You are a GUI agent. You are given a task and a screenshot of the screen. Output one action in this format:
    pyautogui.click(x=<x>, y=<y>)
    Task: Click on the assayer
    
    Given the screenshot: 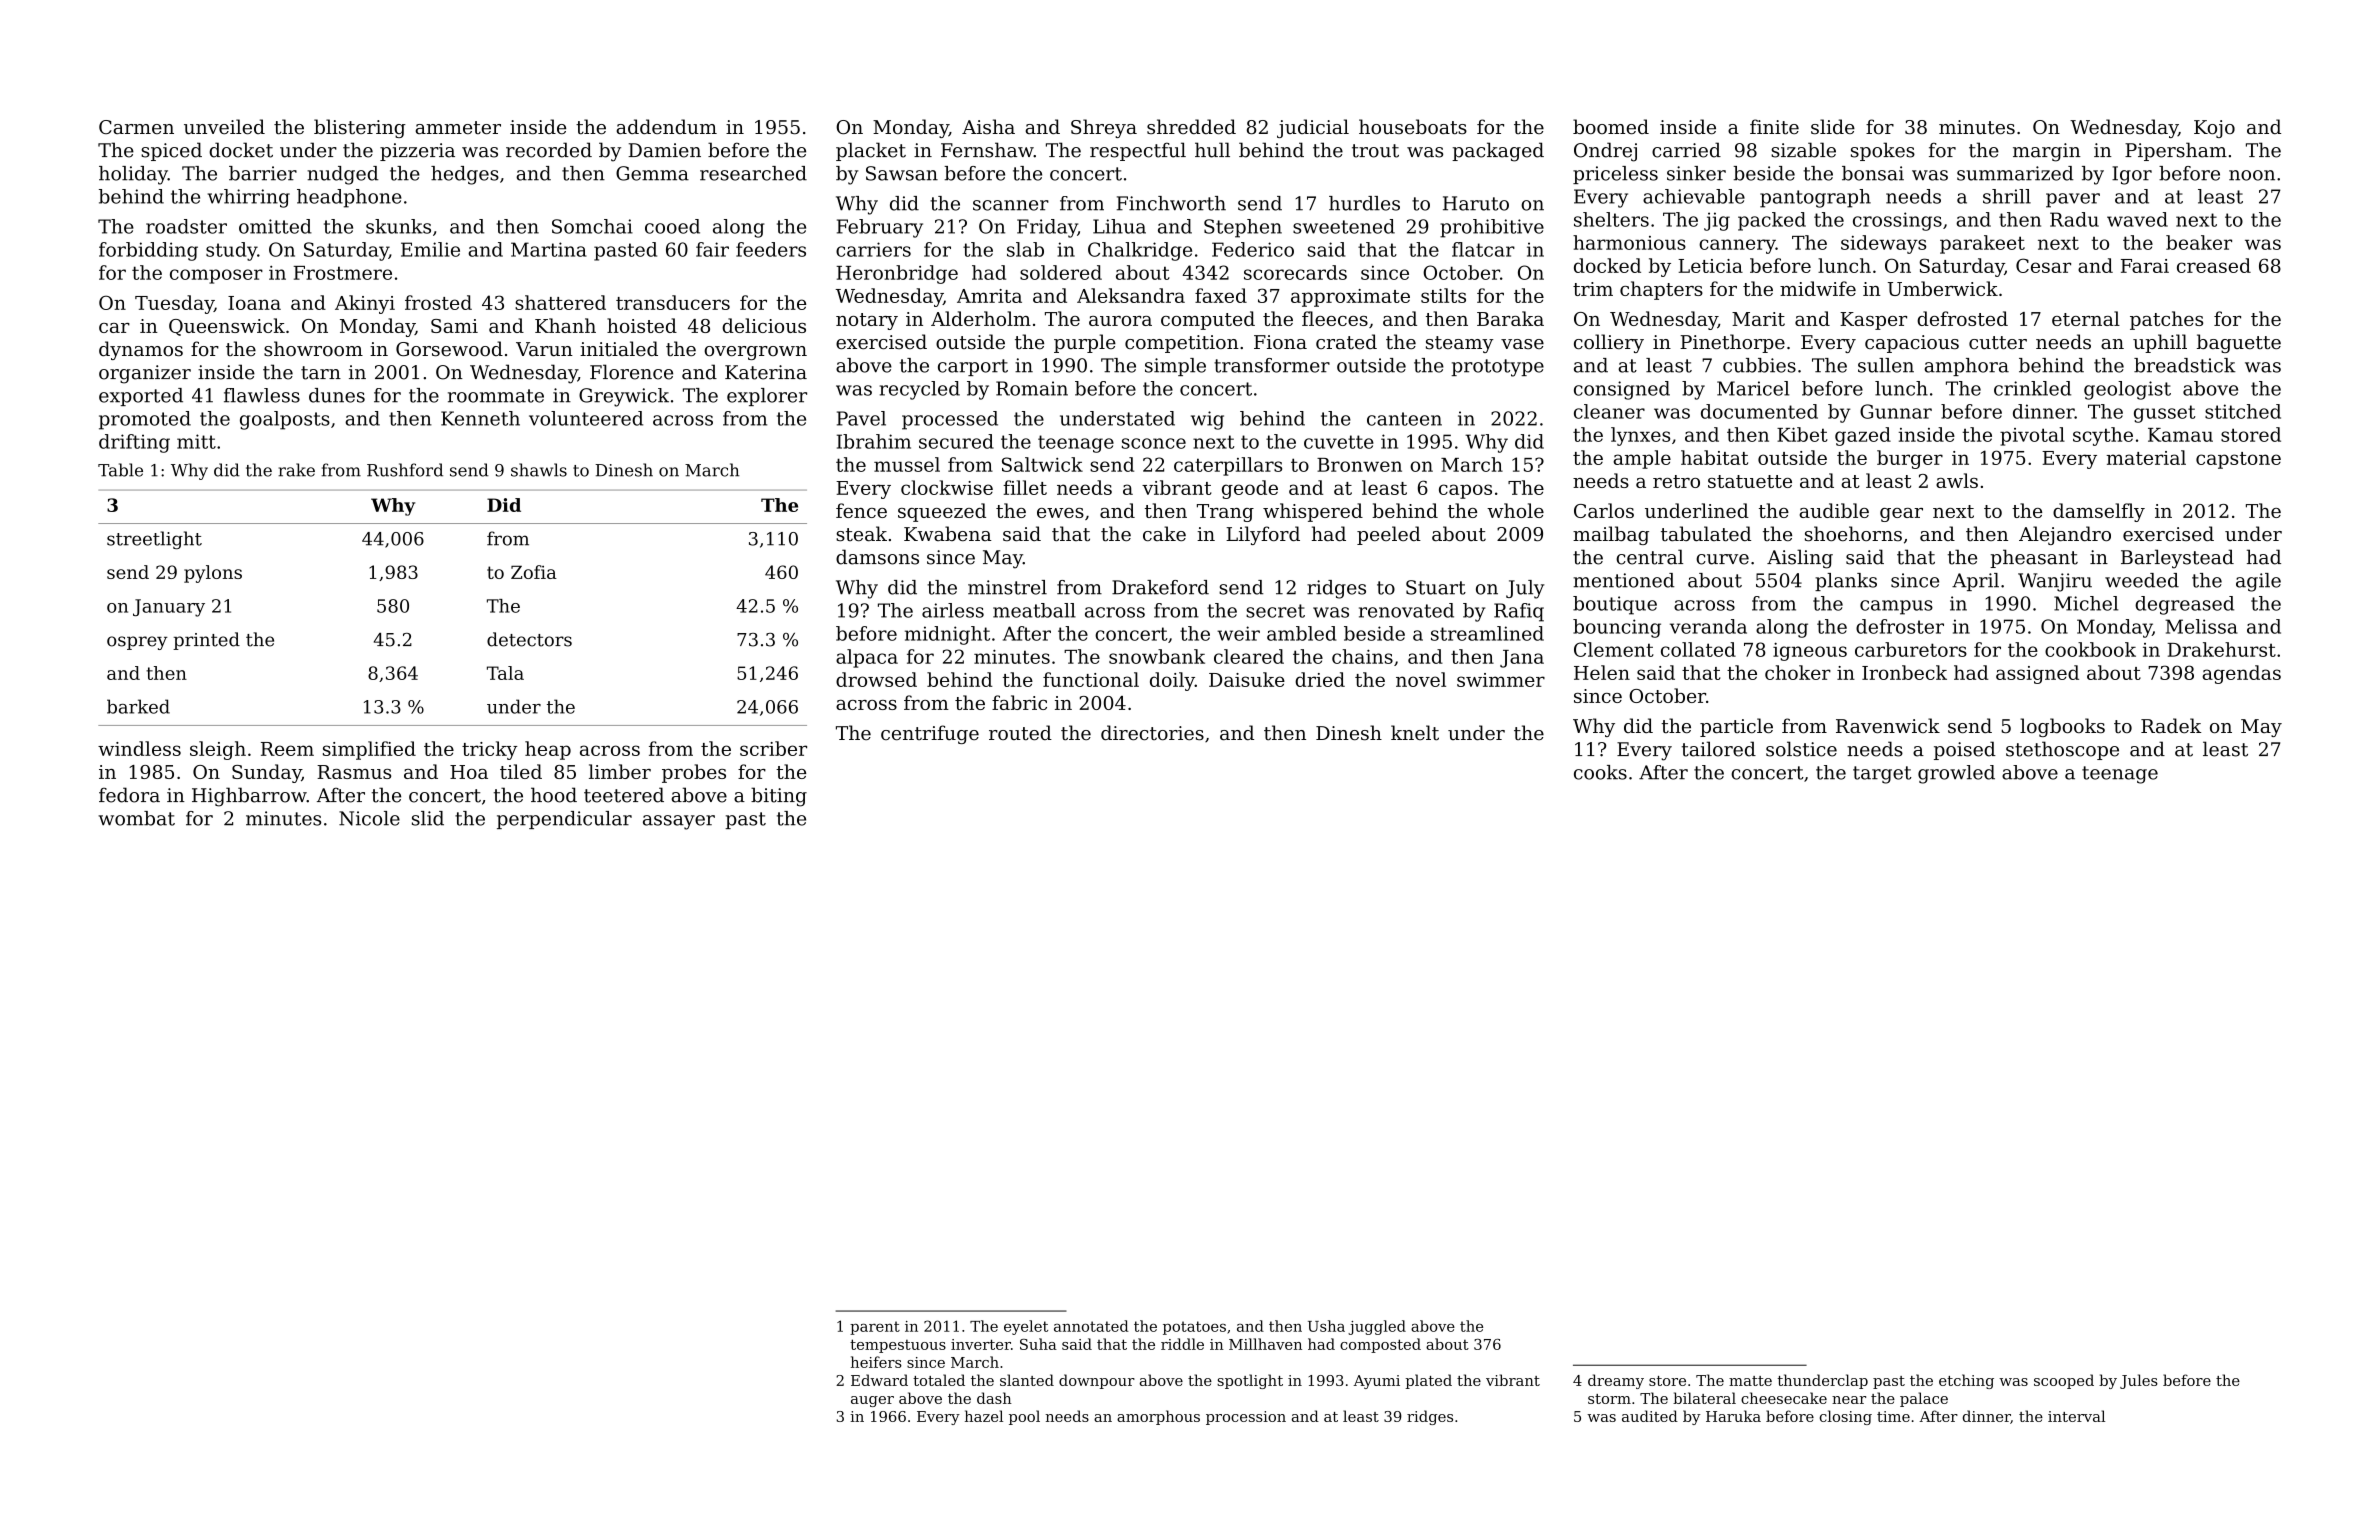 What is the action you would take?
    pyautogui.click(x=679, y=822)
